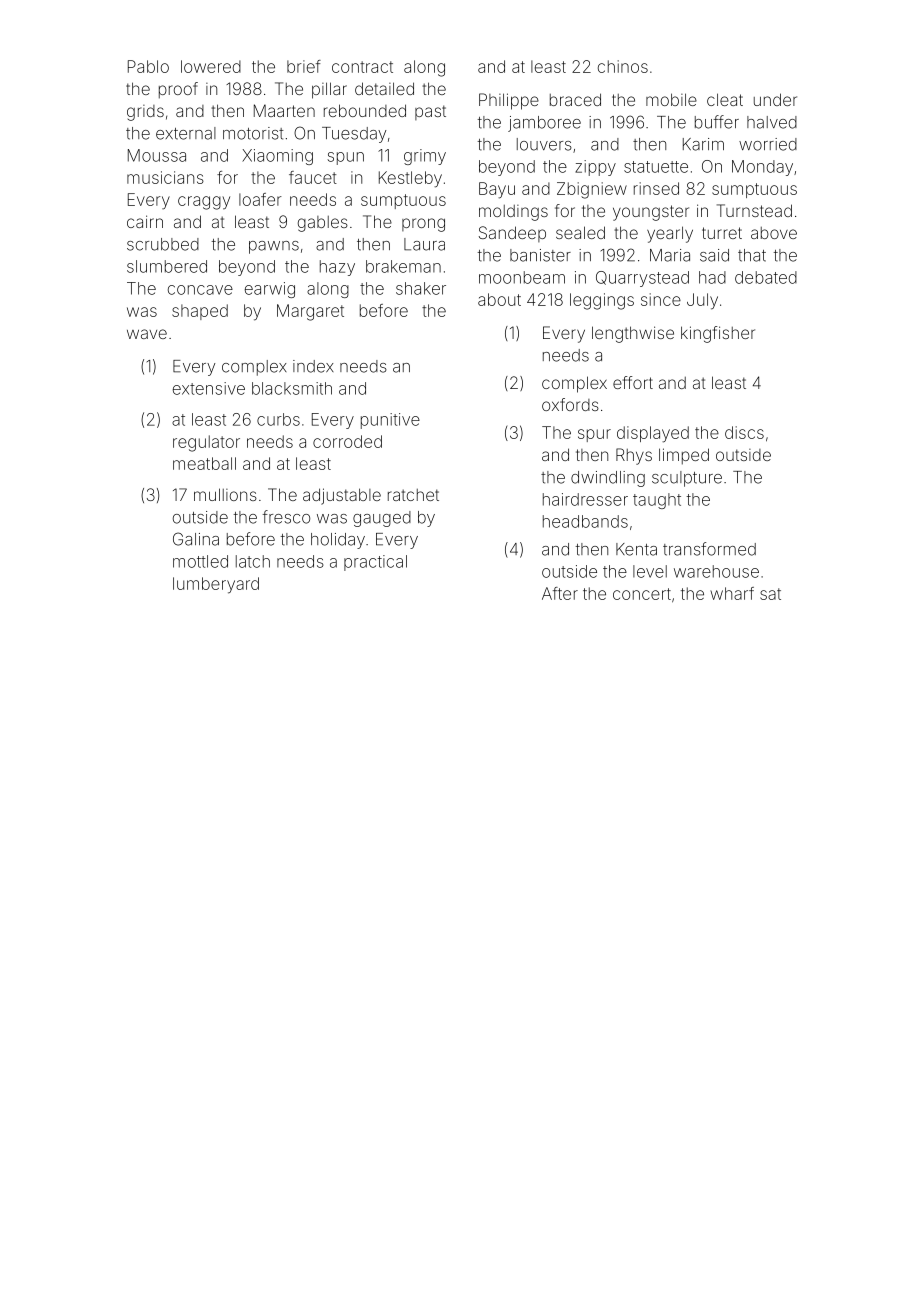 The width and height of the screenshot is (924, 1311). I want to click on effort, so click(633, 382).
